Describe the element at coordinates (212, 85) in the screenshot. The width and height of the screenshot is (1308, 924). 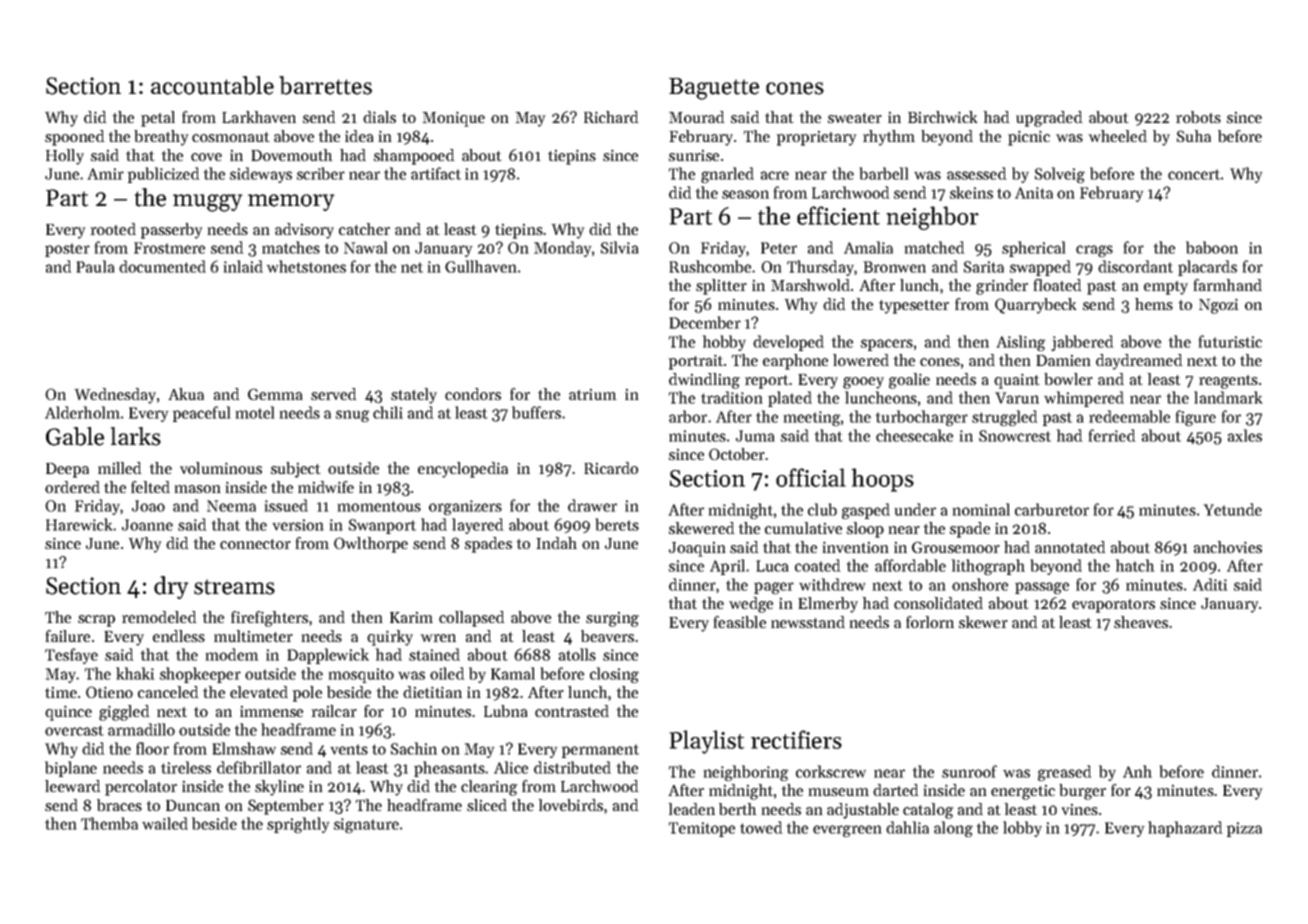
I see `accountable` at that location.
